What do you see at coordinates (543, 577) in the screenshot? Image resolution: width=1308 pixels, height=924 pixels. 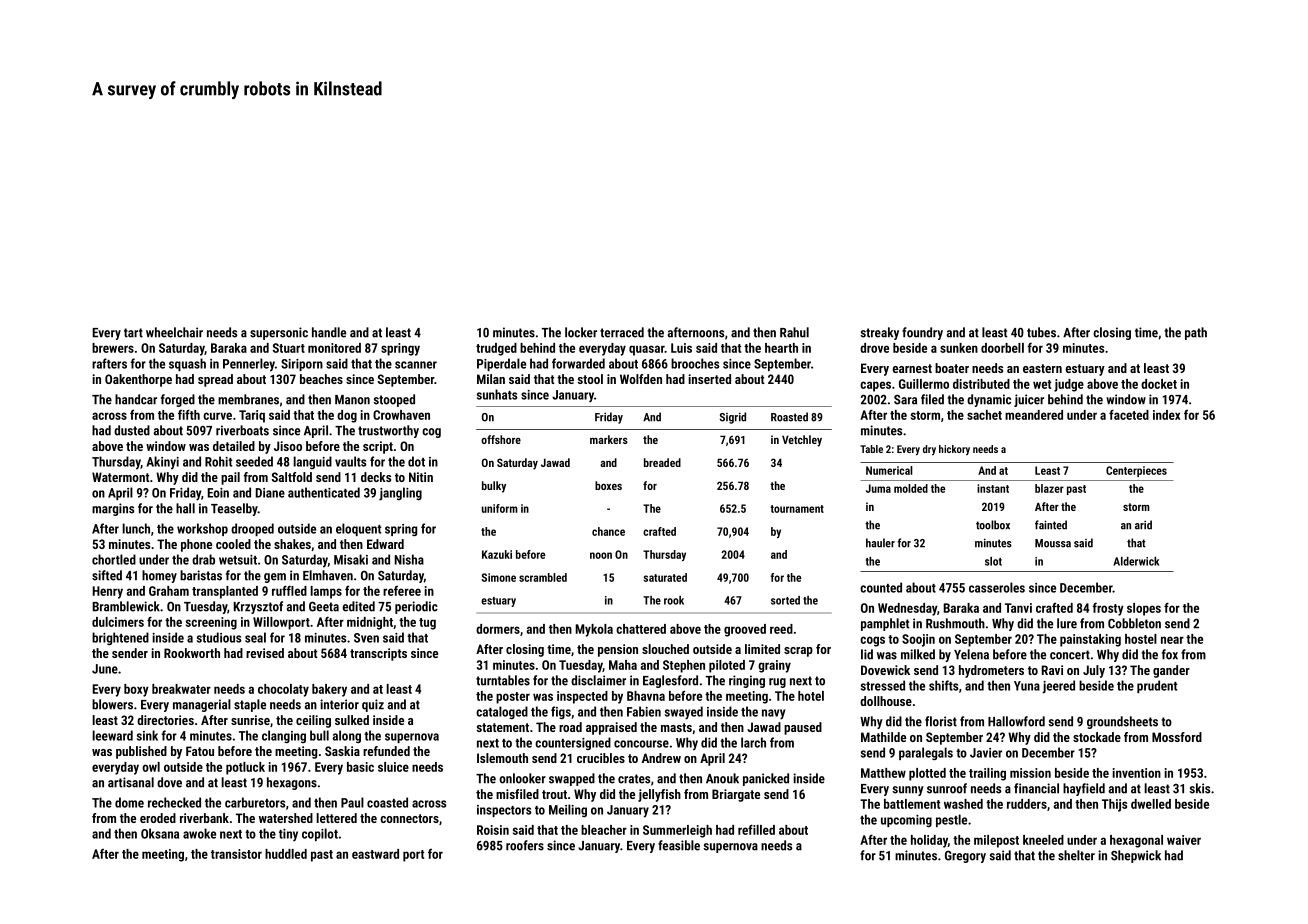 I see `scrambled` at bounding box center [543, 577].
